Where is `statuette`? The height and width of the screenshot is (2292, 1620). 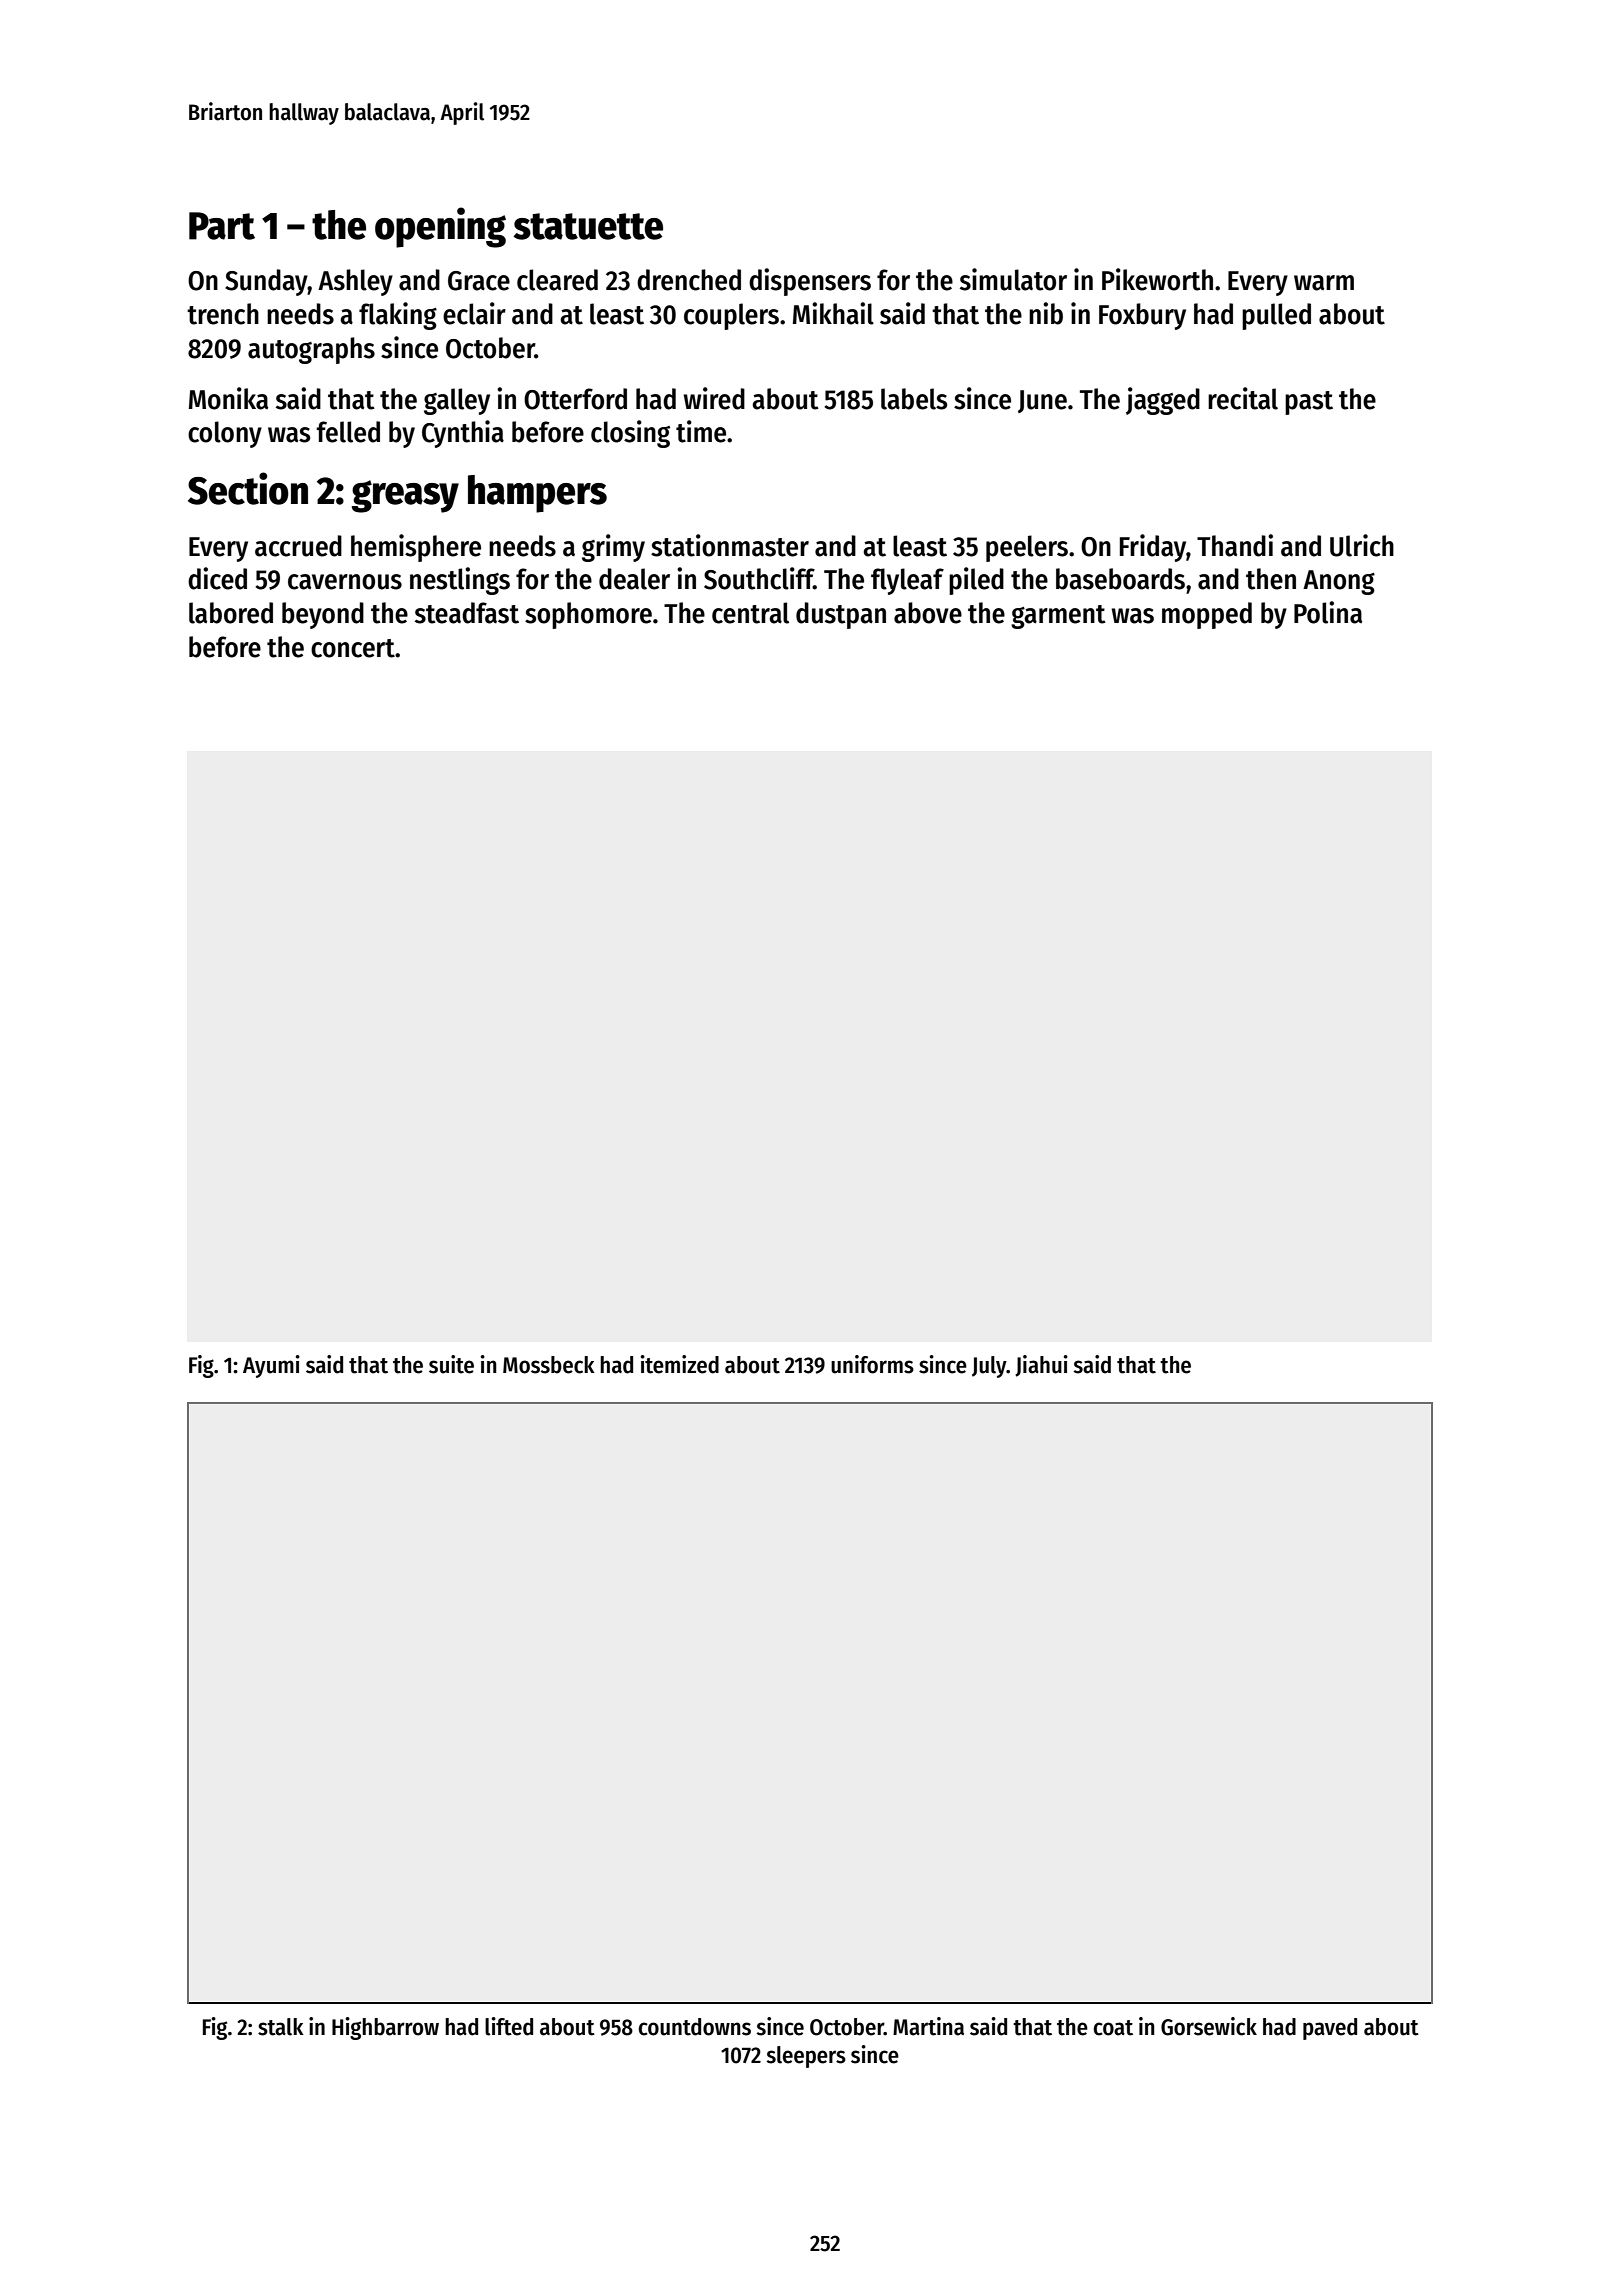
statuette is located at coordinates (588, 226).
